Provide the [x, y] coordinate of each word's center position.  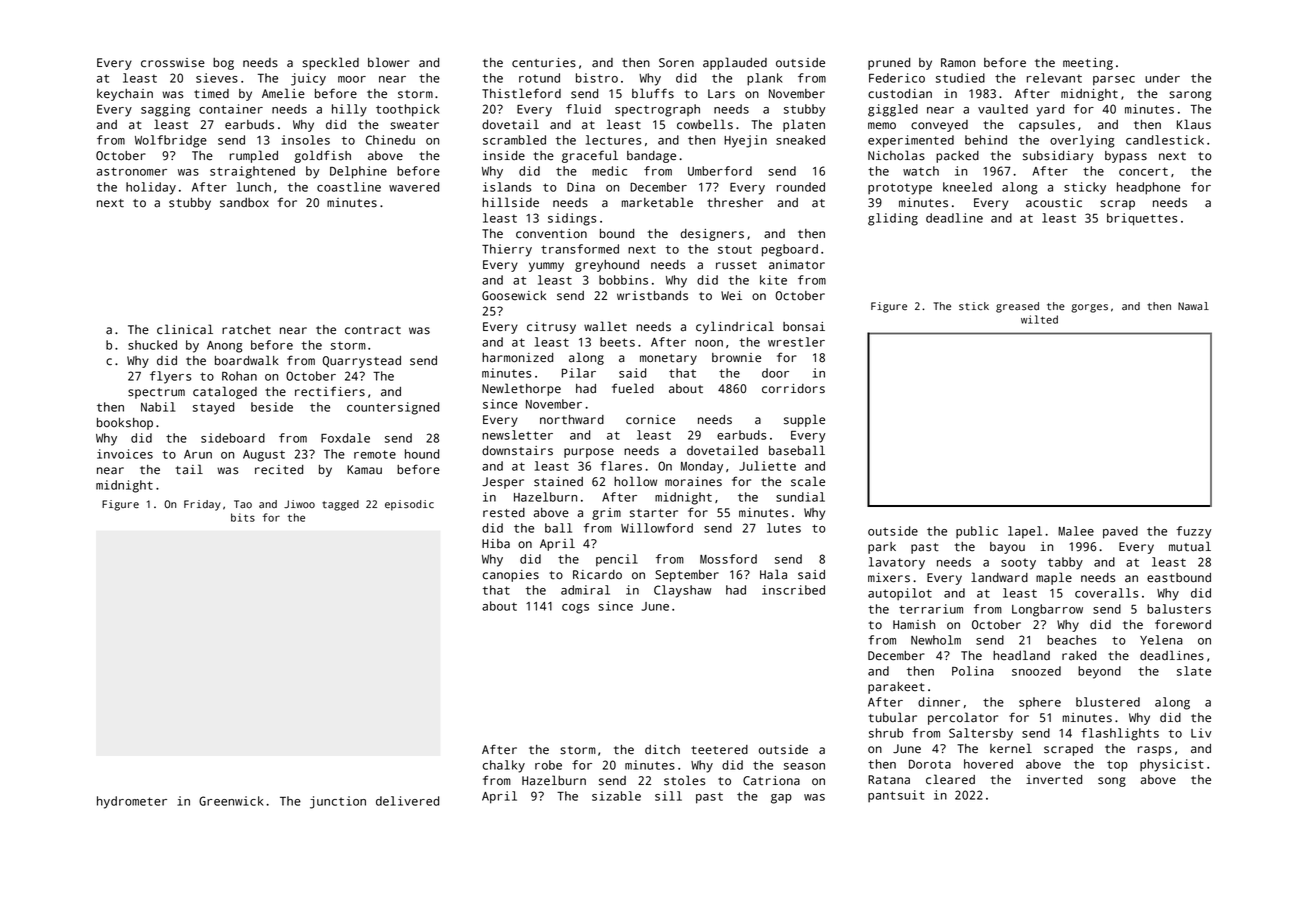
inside [504, 156]
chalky [504, 766]
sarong [1190, 96]
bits [243, 517]
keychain [125, 95]
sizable [616, 796]
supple [804, 420]
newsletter [517, 435]
